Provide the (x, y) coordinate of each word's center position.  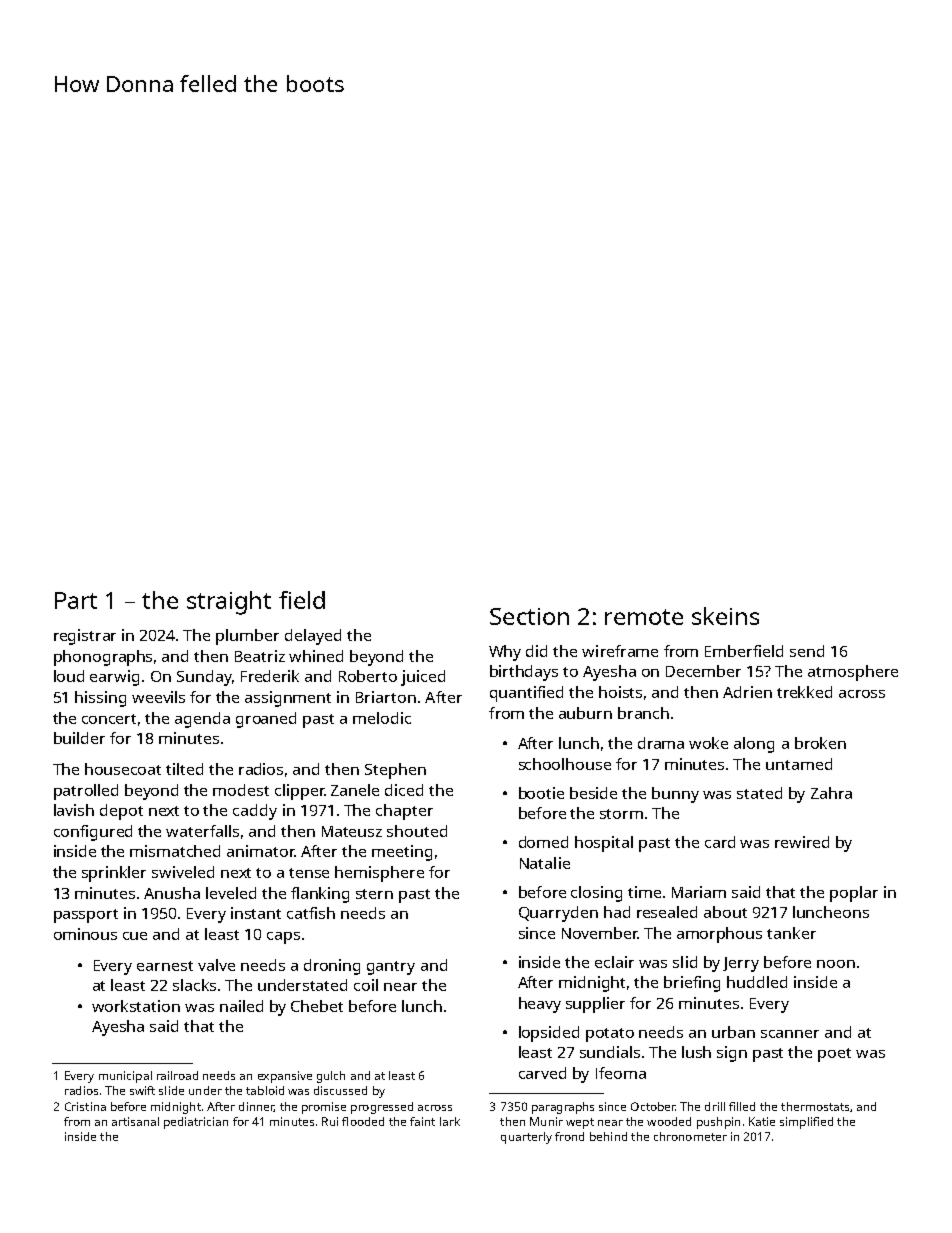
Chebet (317, 1006)
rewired (802, 842)
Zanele (355, 790)
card (720, 842)
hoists (620, 692)
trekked (804, 692)
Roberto (368, 676)
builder (79, 738)
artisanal (135, 1121)
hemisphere (379, 874)
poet (834, 1055)
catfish (311, 913)
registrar (85, 637)
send (807, 651)
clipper (299, 792)
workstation (136, 1006)
